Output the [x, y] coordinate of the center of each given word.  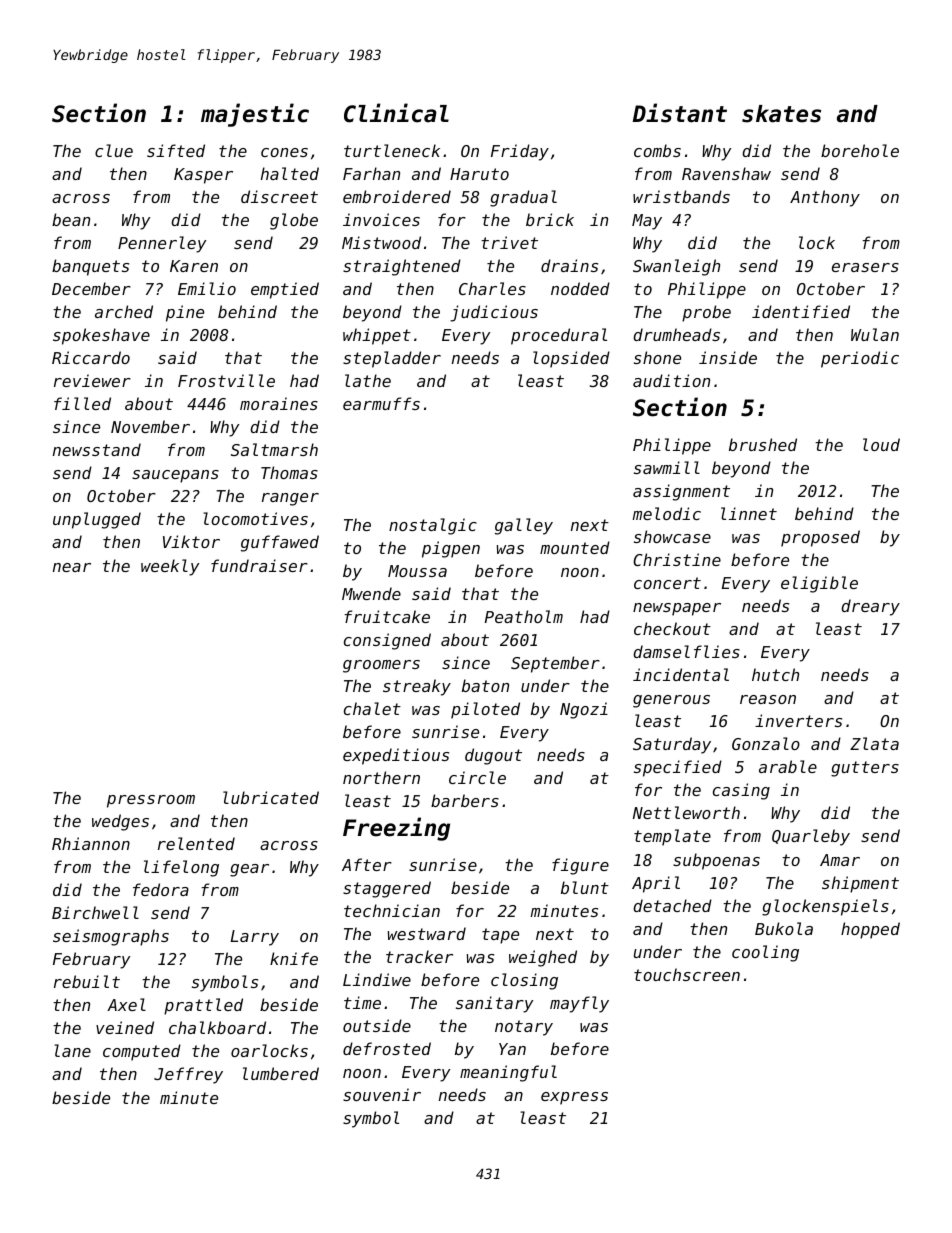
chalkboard [217, 1027]
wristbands [681, 196]
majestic [255, 115]
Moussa [417, 571]
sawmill [667, 467]
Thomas [289, 472]
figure [580, 866]
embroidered [397, 196]
